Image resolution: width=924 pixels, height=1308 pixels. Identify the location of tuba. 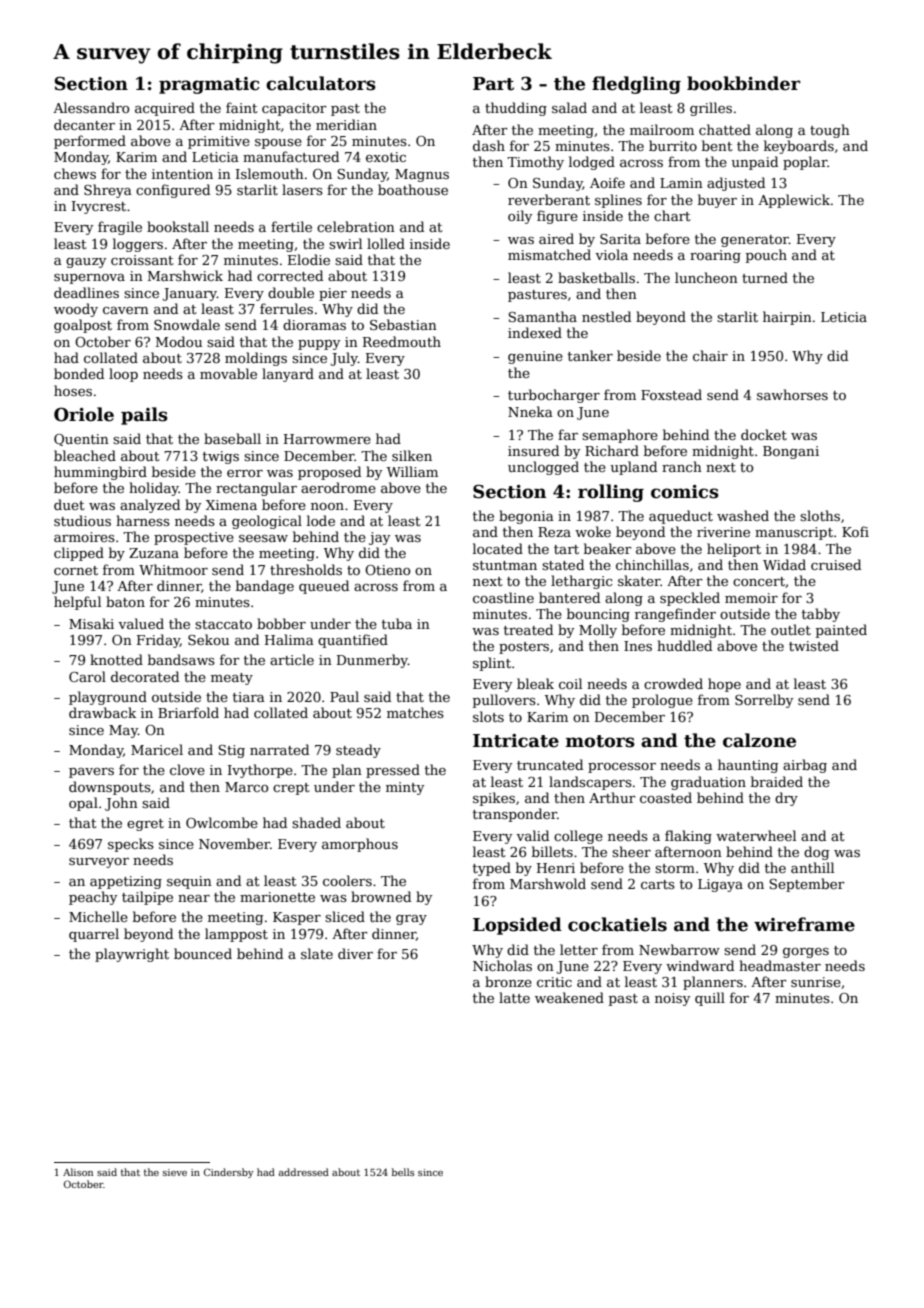
(397, 623).
